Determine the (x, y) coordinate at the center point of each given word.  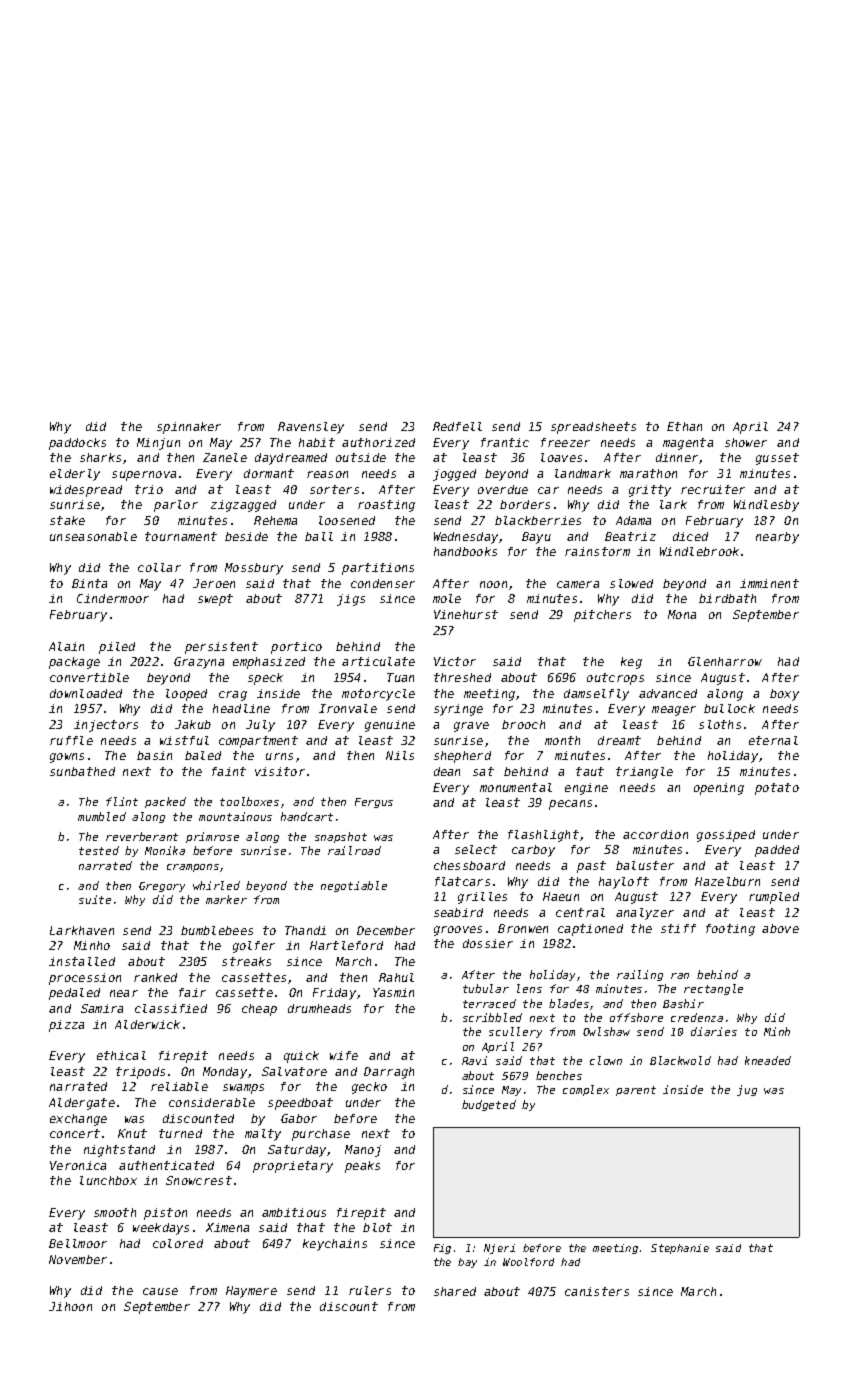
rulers (370, 1290)
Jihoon (70, 1306)
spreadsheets (593, 428)
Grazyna (199, 663)
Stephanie (680, 1249)
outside (361, 457)
